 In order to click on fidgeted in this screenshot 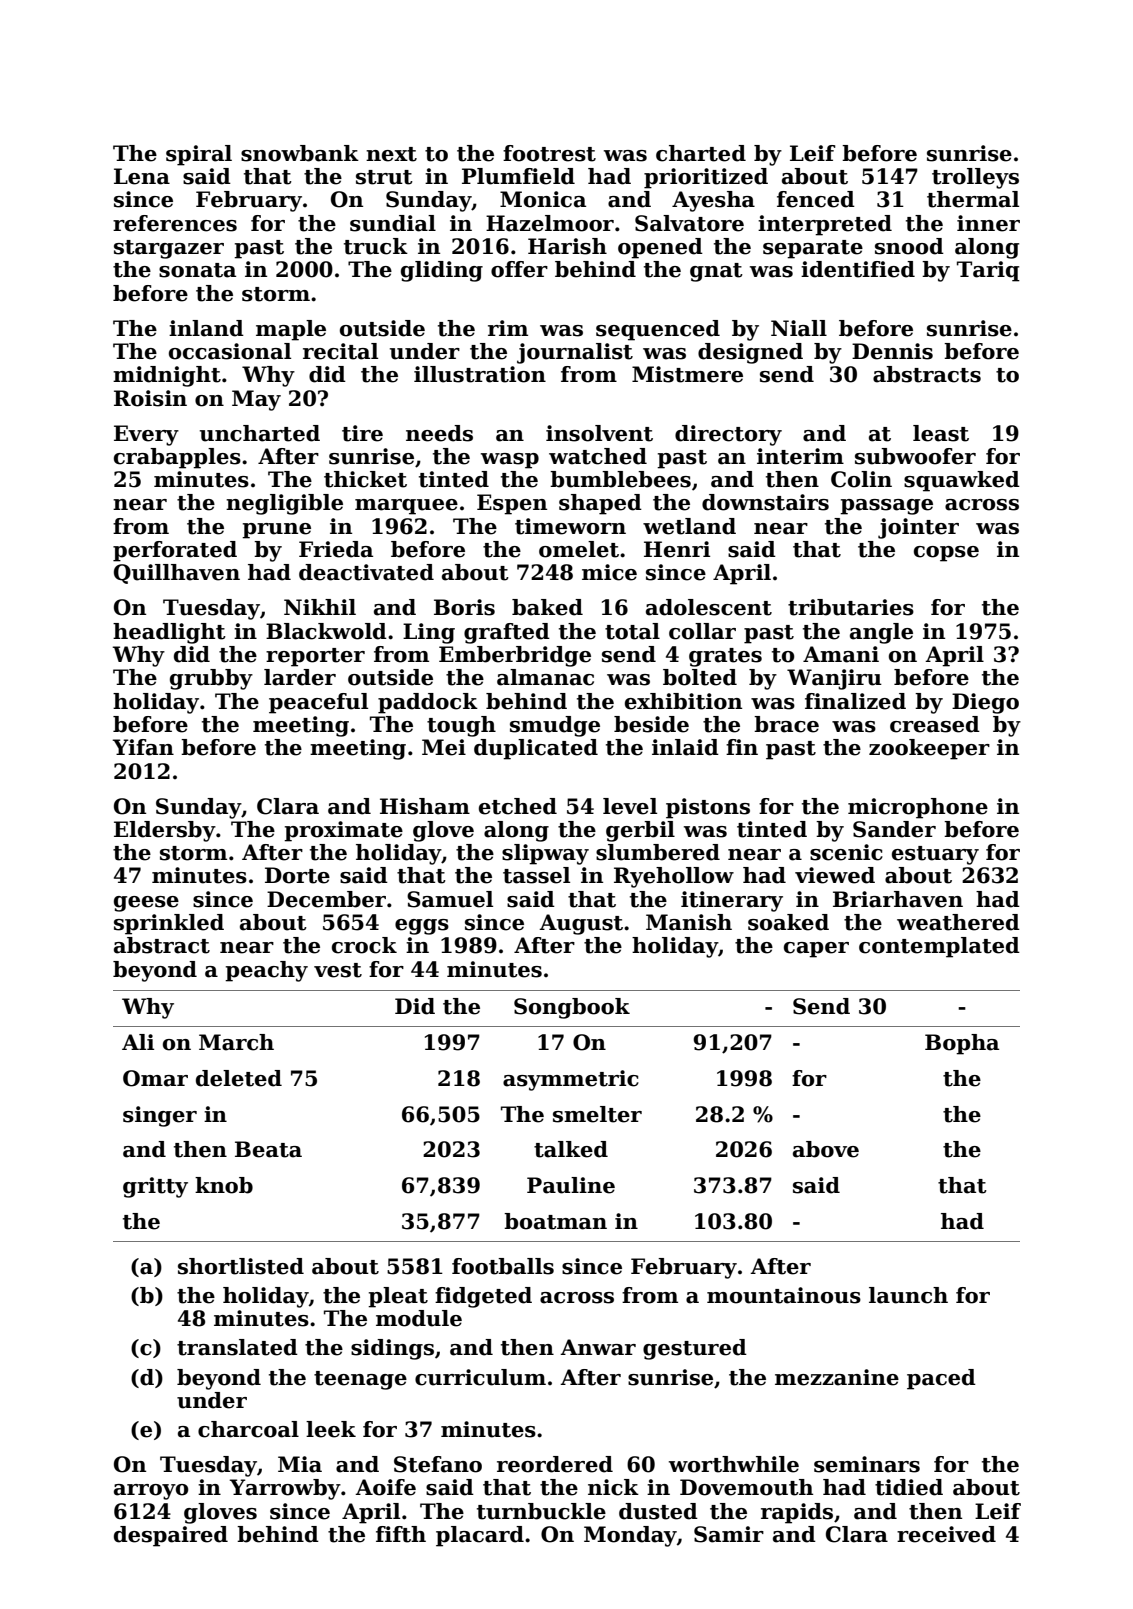, I will do `click(483, 1297)`.
